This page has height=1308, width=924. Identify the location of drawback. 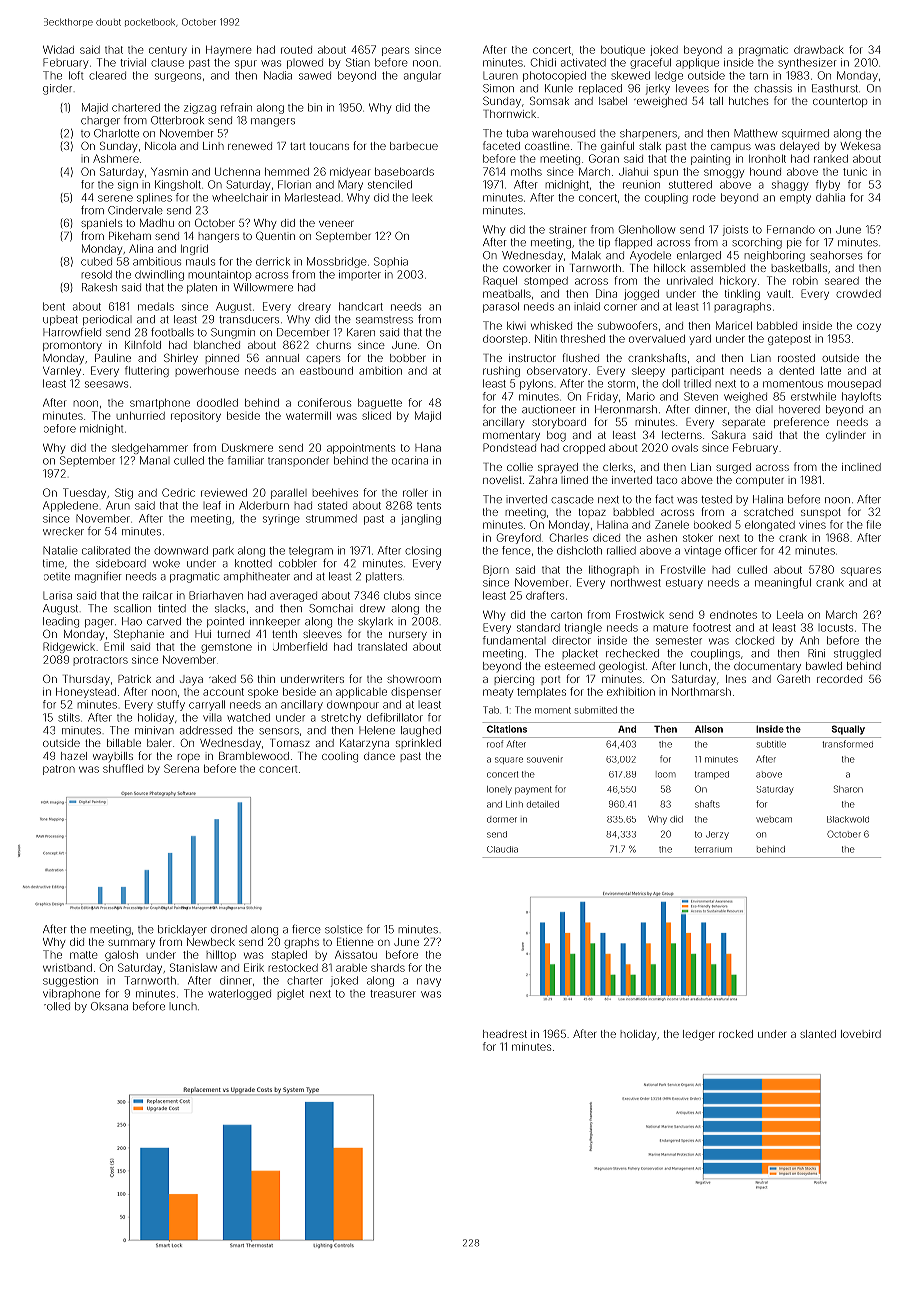
(819, 50).
